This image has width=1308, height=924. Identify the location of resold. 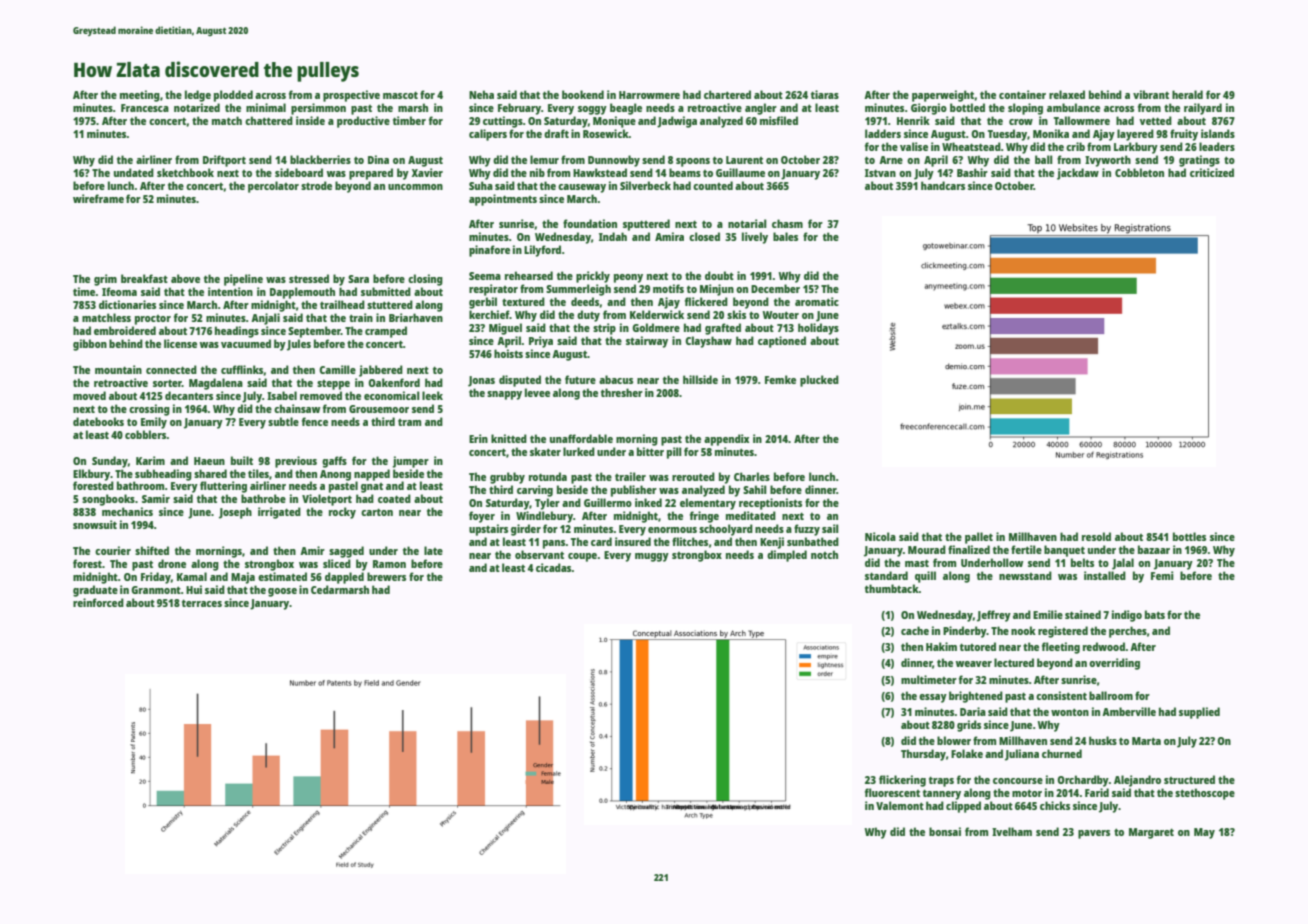
(1096, 536).
